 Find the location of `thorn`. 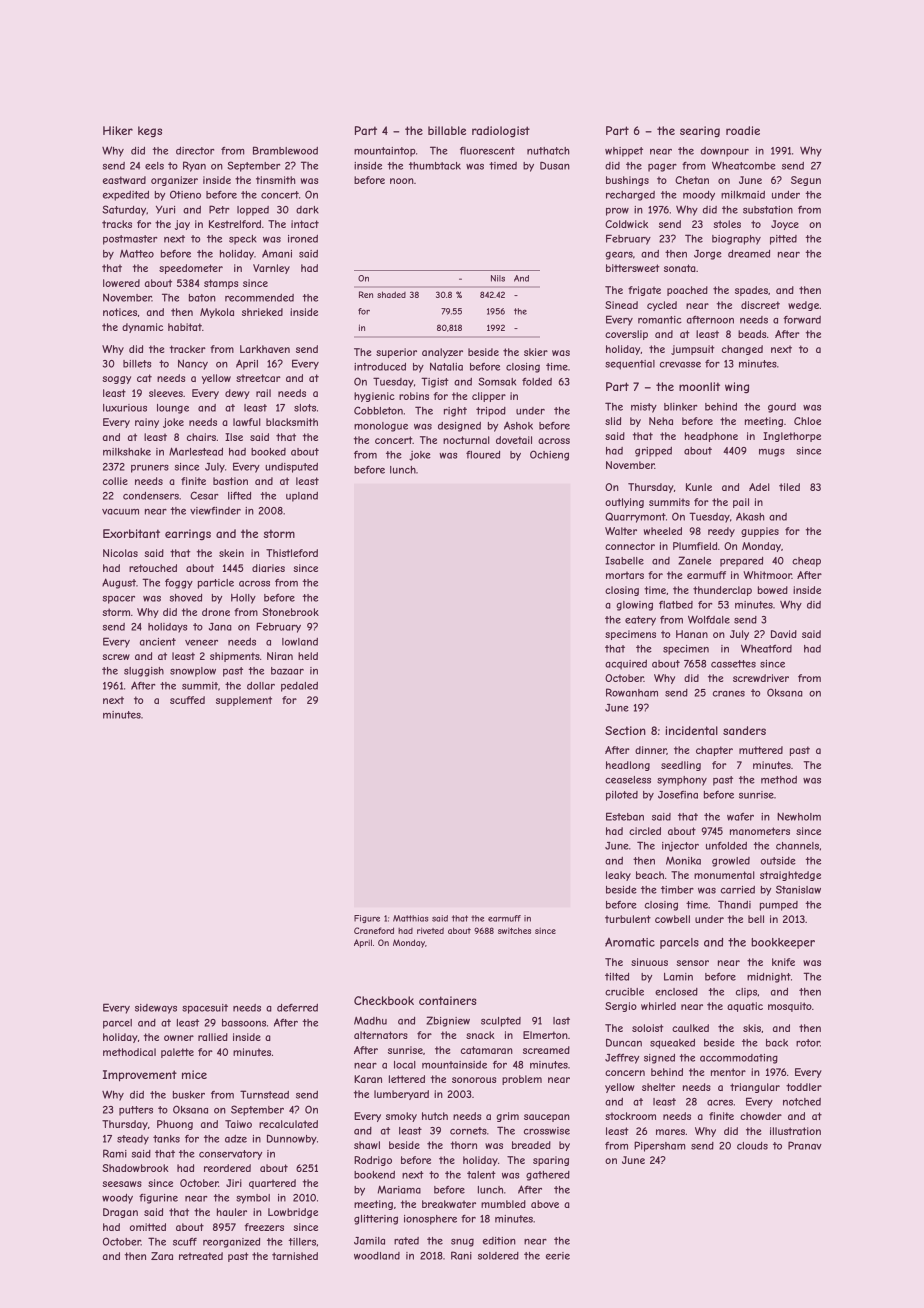

thorn is located at coordinates (464, 1145).
